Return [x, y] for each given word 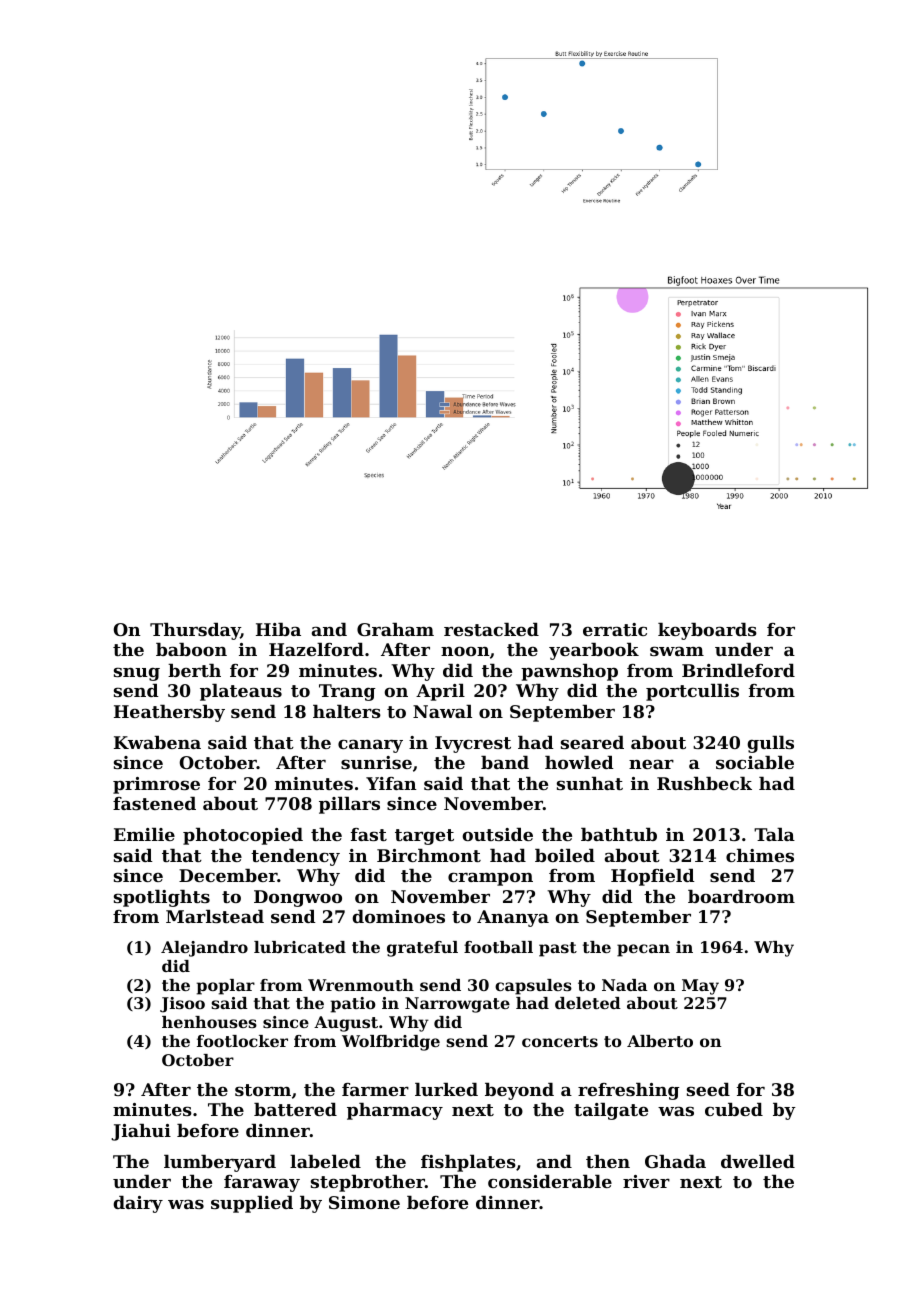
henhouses [209, 1022]
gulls [770, 744]
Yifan [391, 783]
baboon [191, 649]
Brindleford [738, 670]
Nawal [442, 711]
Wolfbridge [391, 1043]
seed [708, 1089]
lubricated [300, 947]
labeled [325, 1161]
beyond [519, 1091]
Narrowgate [457, 1005]
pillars [349, 805]
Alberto [660, 1041]
